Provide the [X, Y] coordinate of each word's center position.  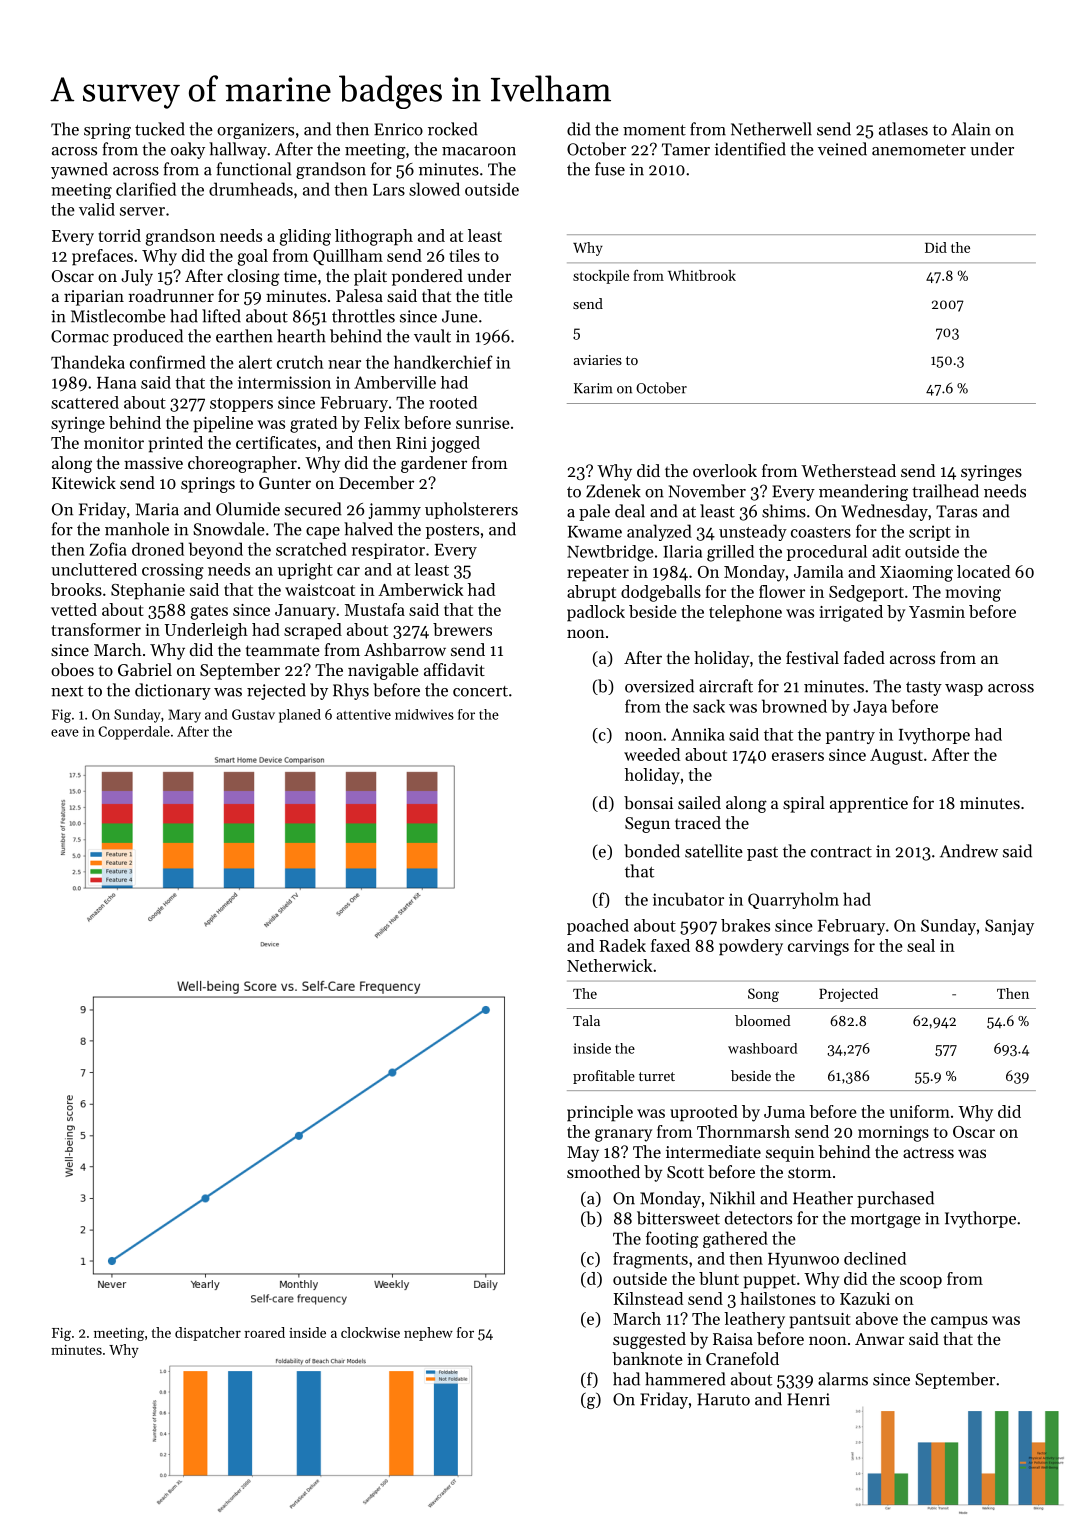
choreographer [242, 464]
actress [928, 1152]
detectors [758, 1218]
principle [600, 1113]
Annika [697, 734]
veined [842, 149]
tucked [160, 129]
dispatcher [208, 1334]
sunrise [483, 423]
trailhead [945, 491]
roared [264, 1332]
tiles [464, 255]
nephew [428, 1334]
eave [65, 733]
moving [973, 594]
